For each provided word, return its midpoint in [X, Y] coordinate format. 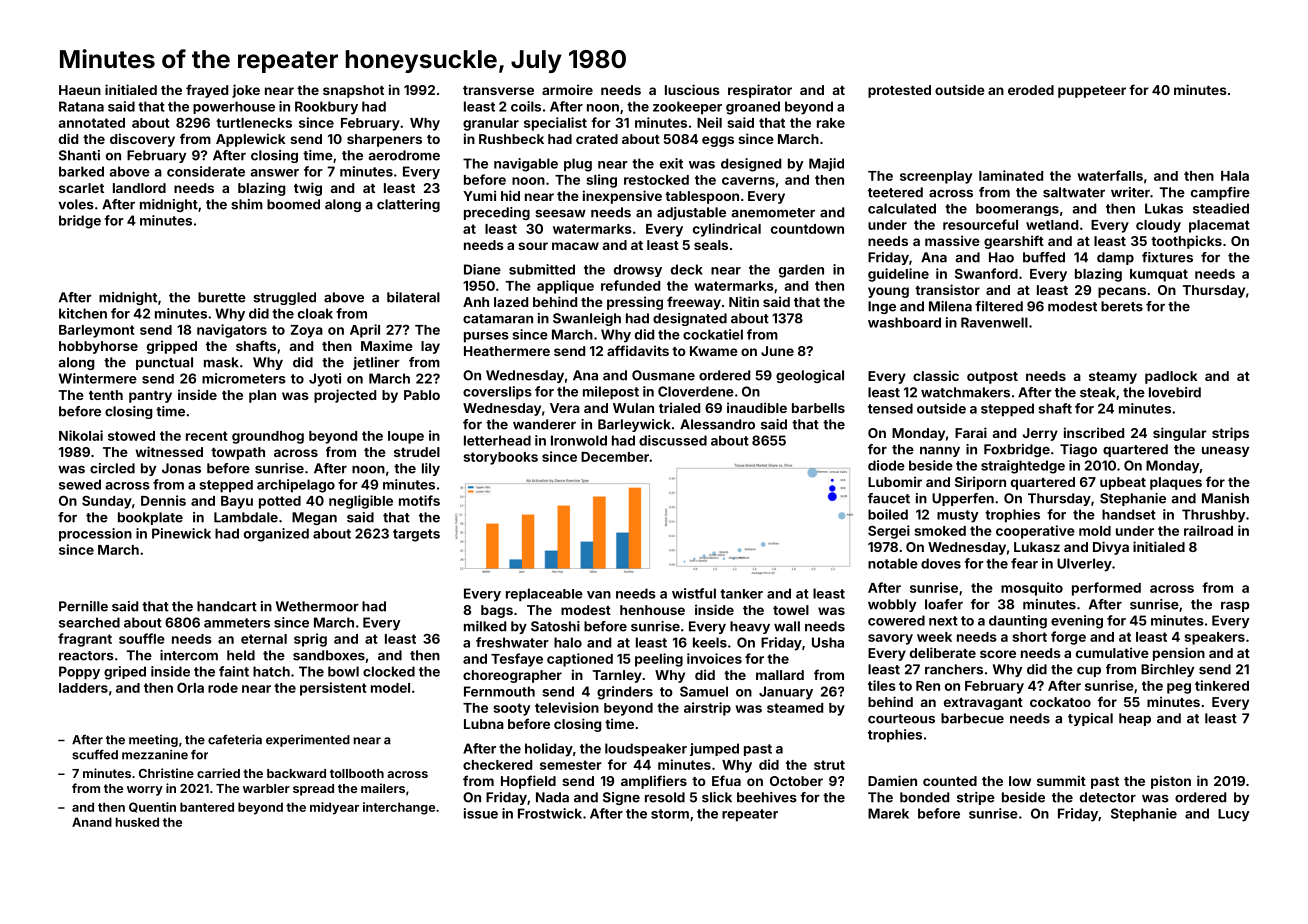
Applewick [250, 140]
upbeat [1123, 483]
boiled [888, 514]
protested [899, 91]
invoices [714, 658]
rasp [1235, 607]
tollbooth [357, 773]
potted [280, 502]
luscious [692, 89]
